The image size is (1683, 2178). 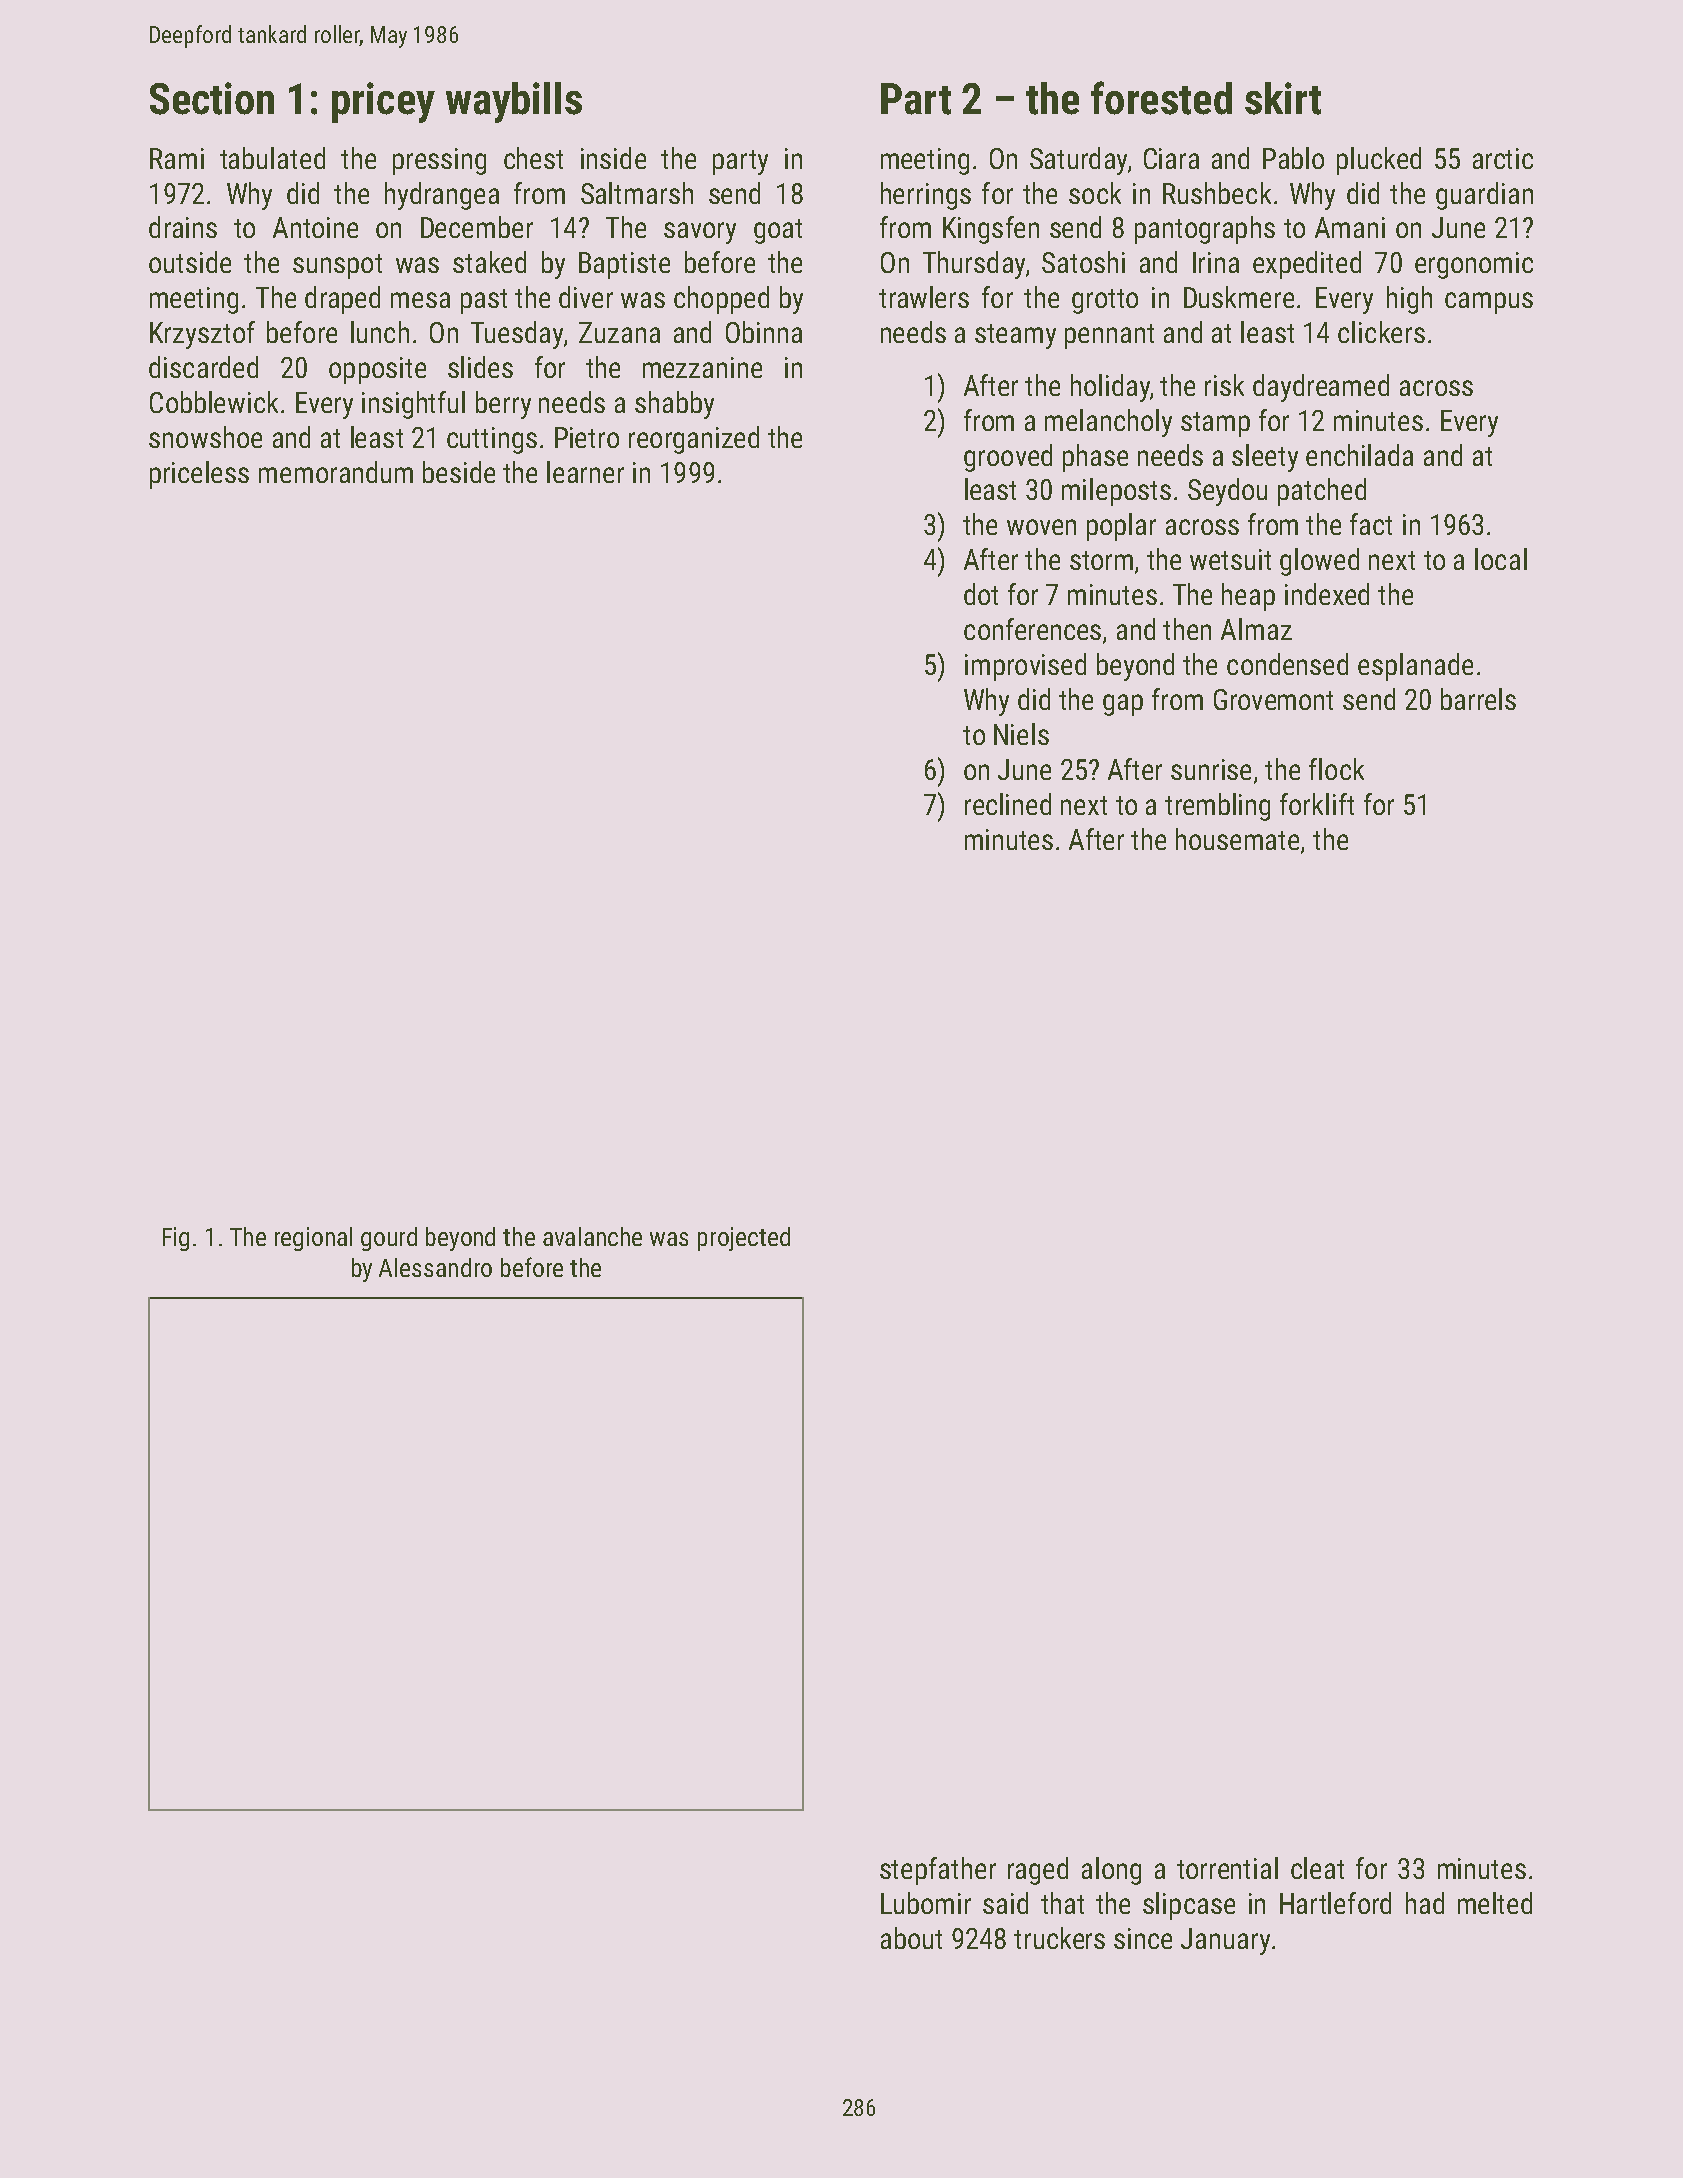 I want to click on about, so click(x=911, y=1938).
